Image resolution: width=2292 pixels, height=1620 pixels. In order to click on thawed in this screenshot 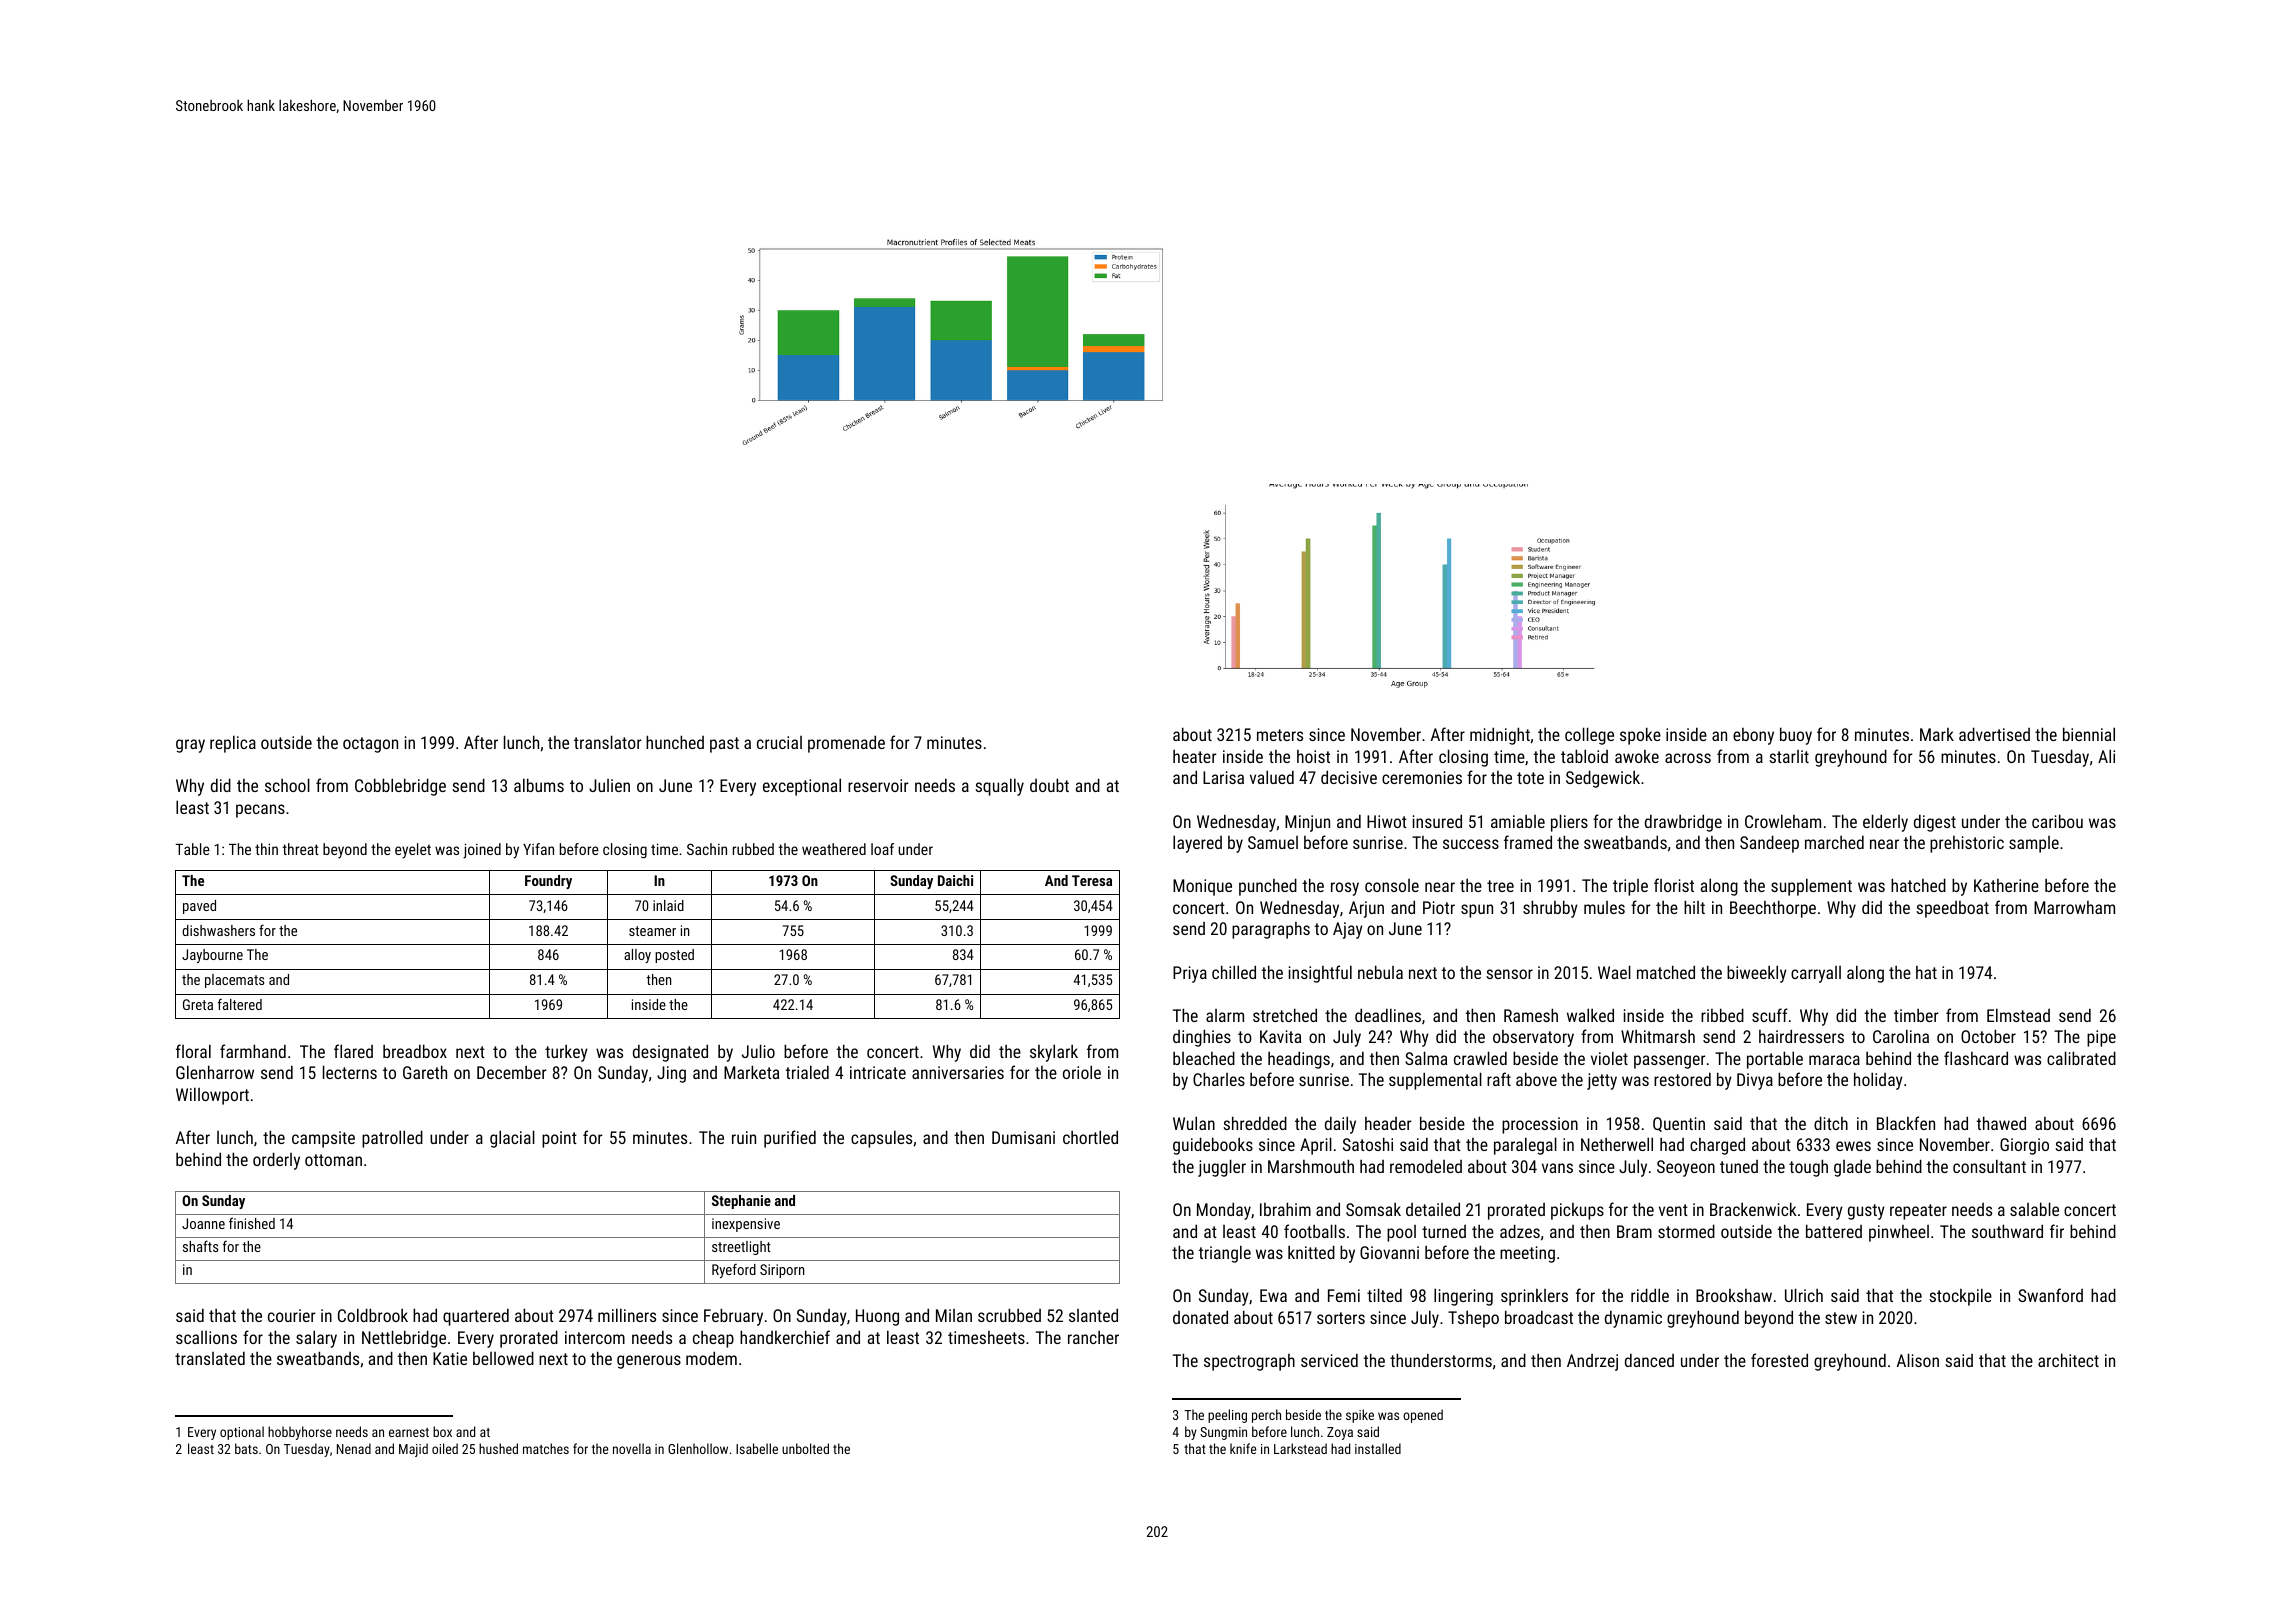, I will do `click(2001, 1123)`.
